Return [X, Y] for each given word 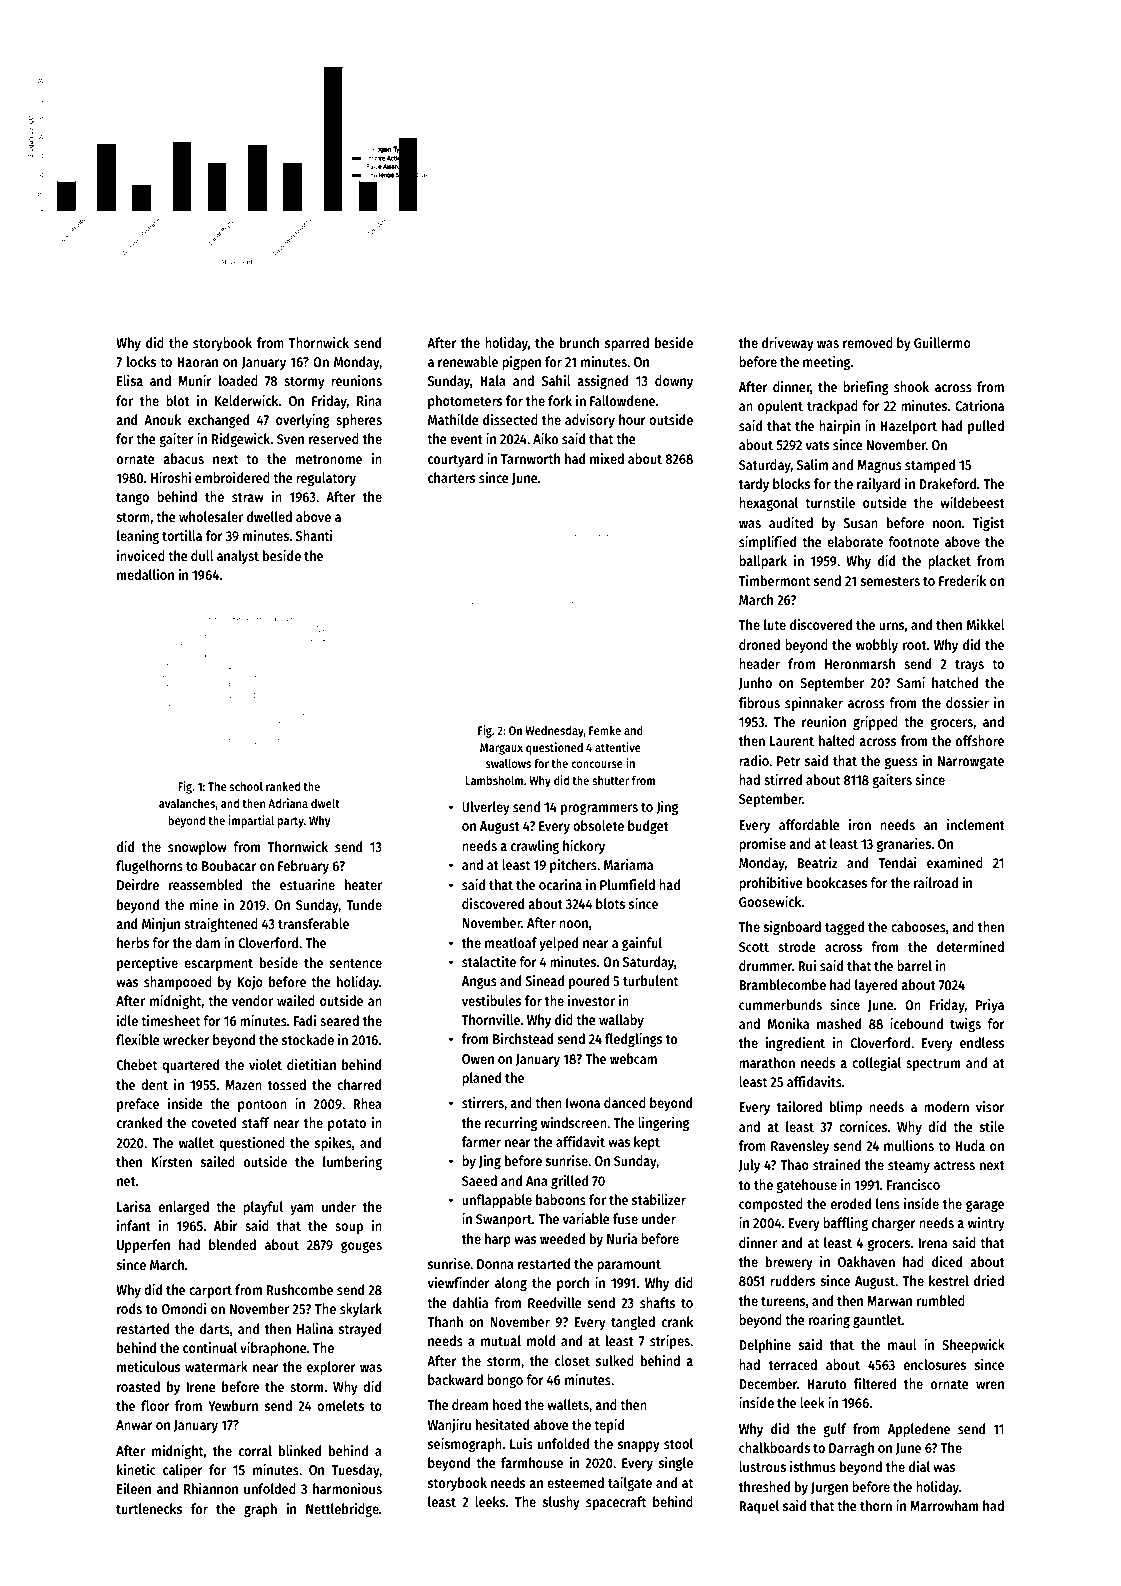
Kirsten [171, 1161]
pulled [986, 427]
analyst [238, 557]
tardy [754, 485]
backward [455, 1379]
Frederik [962, 580]
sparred [627, 344]
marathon [767, 1062]
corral [255, 1450]
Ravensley [800, 1147]
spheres [359, 421]
